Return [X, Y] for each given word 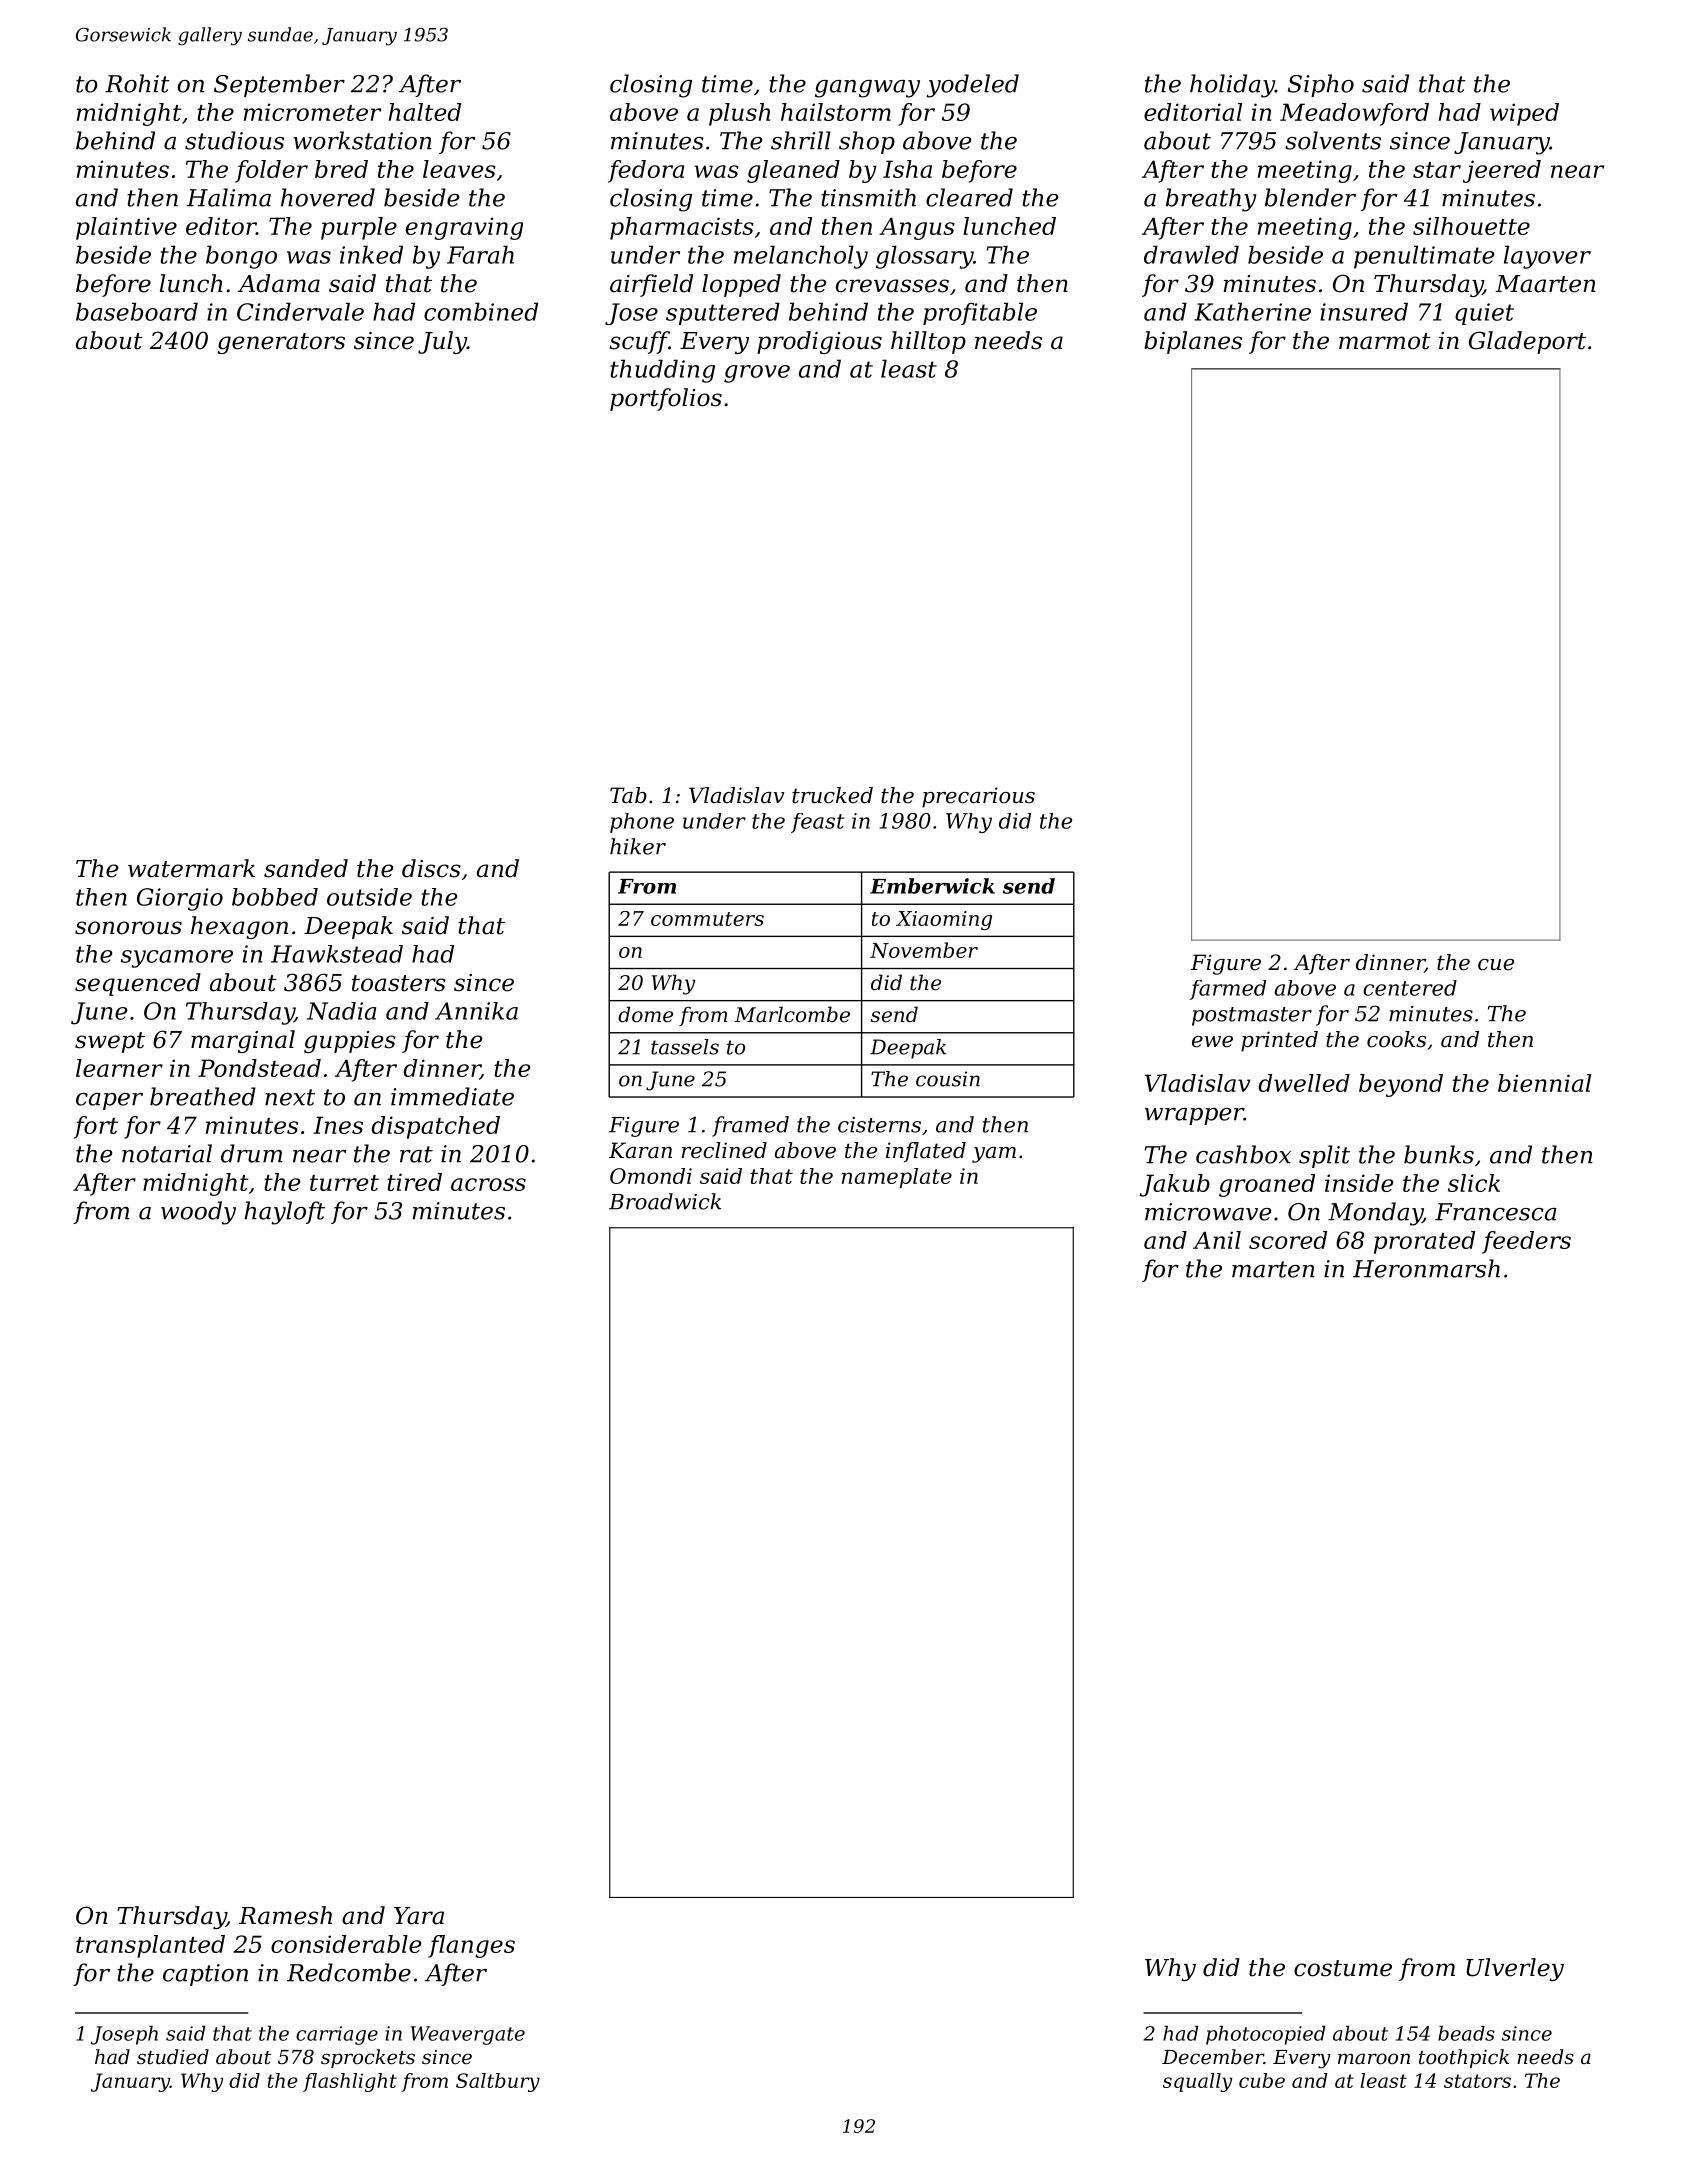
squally [1198, 2082]
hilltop [928, 342]
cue [1496, 965]
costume [1343, 1968]
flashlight [350, 2082]
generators [281, 343]
